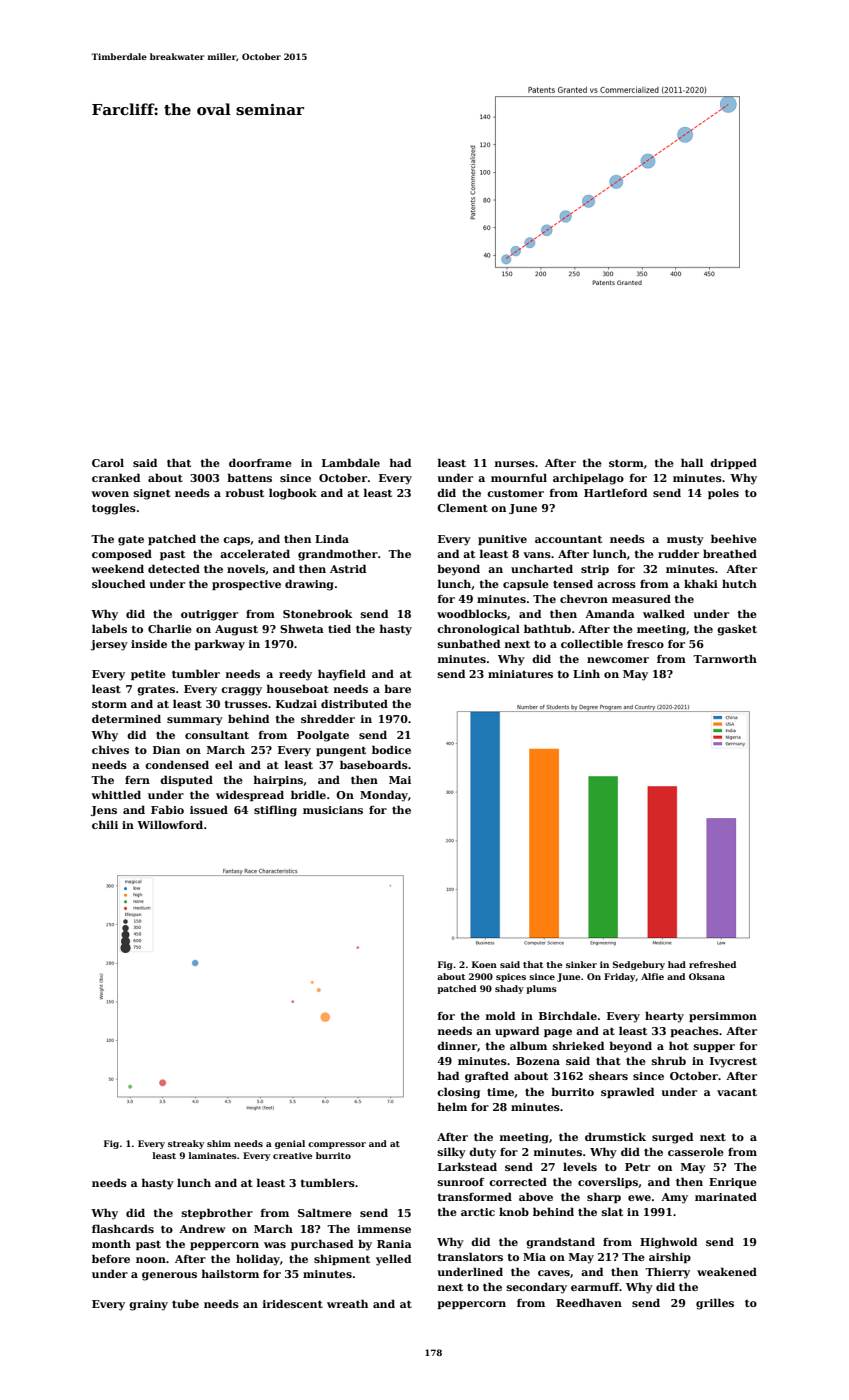 This screenshot has width=849, height=1400. I want to click on refreshed, so click(712, 964).
